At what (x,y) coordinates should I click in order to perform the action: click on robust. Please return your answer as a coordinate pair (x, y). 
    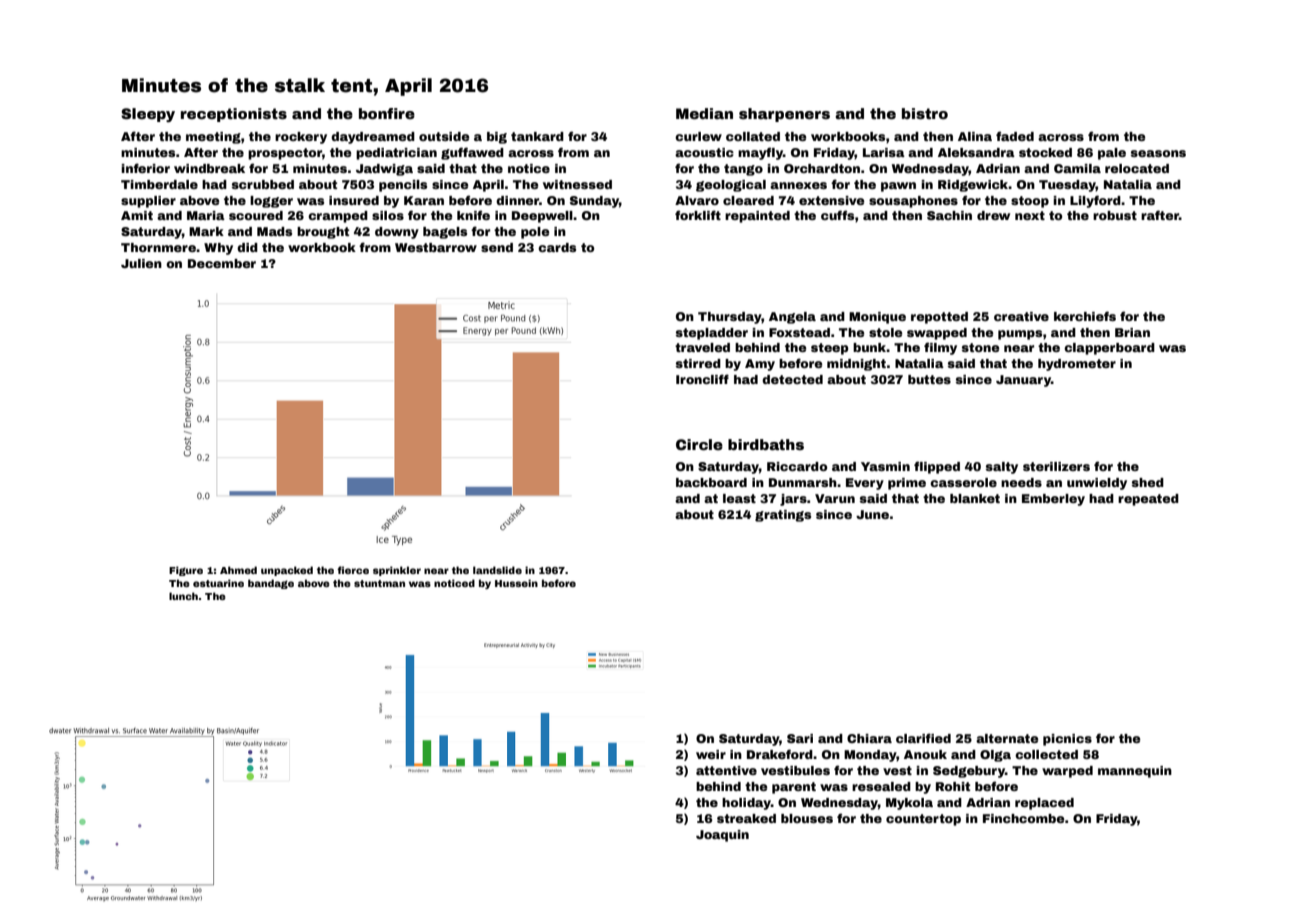
    Looking at the image, I should click on (1115, 215).
